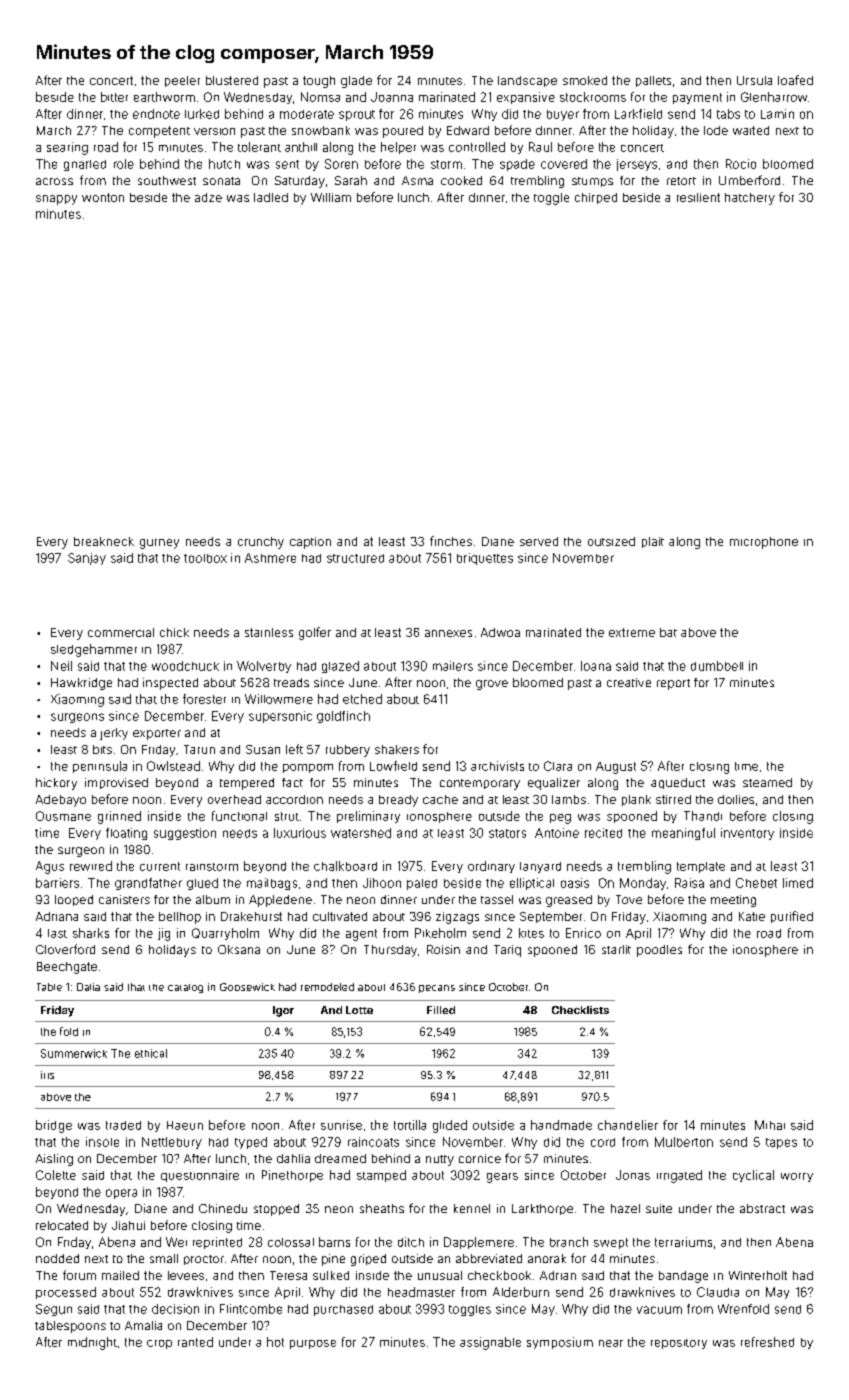 This screenshot has height=1400, width=849. Describe the element at coordinates (103, 197) in the screenshot. I see `wonton` at that location.
